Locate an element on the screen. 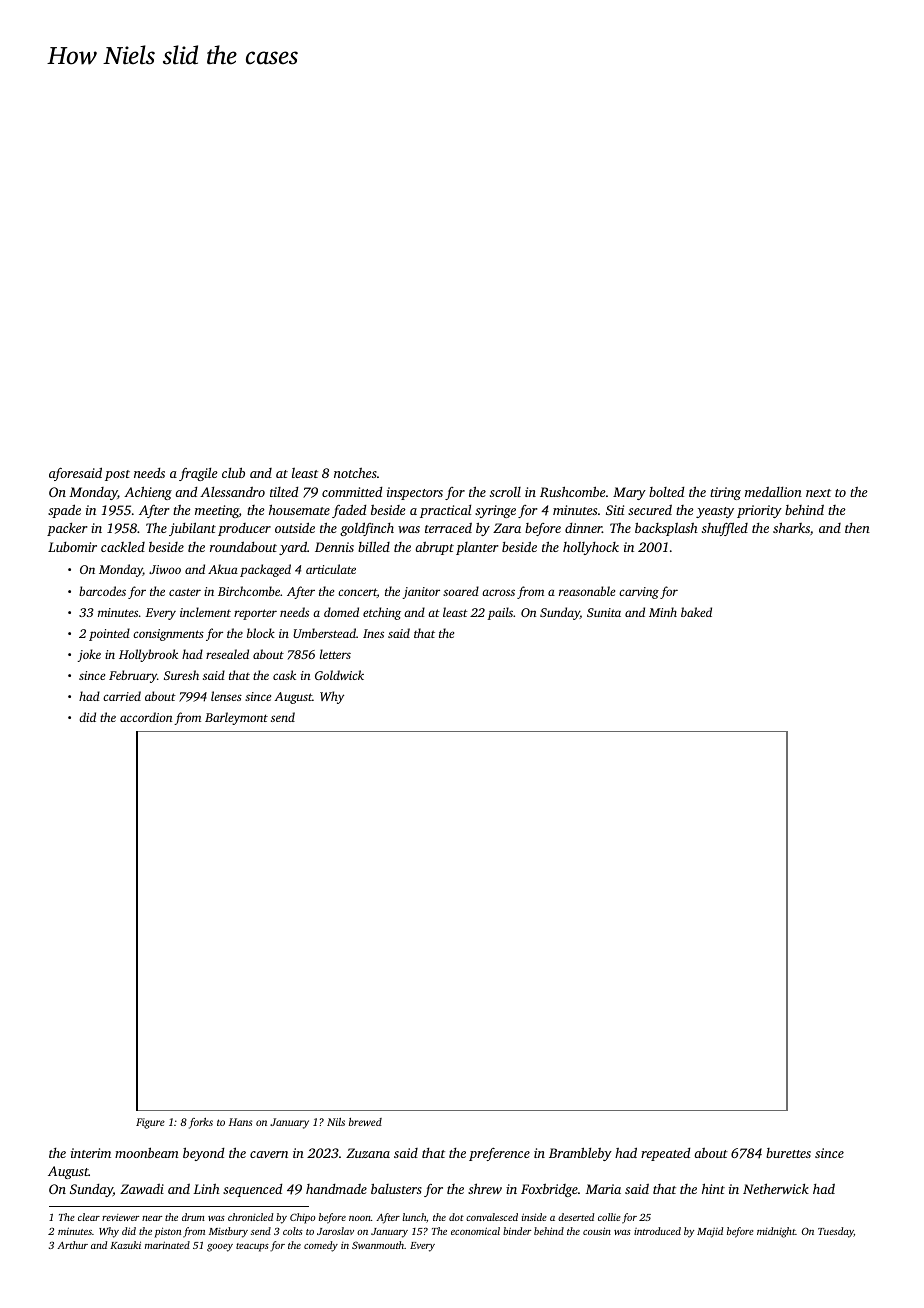 Image resolution: width=924 pixels, height=1308 pixels. Figure is located at coordinates (150, 1123).
